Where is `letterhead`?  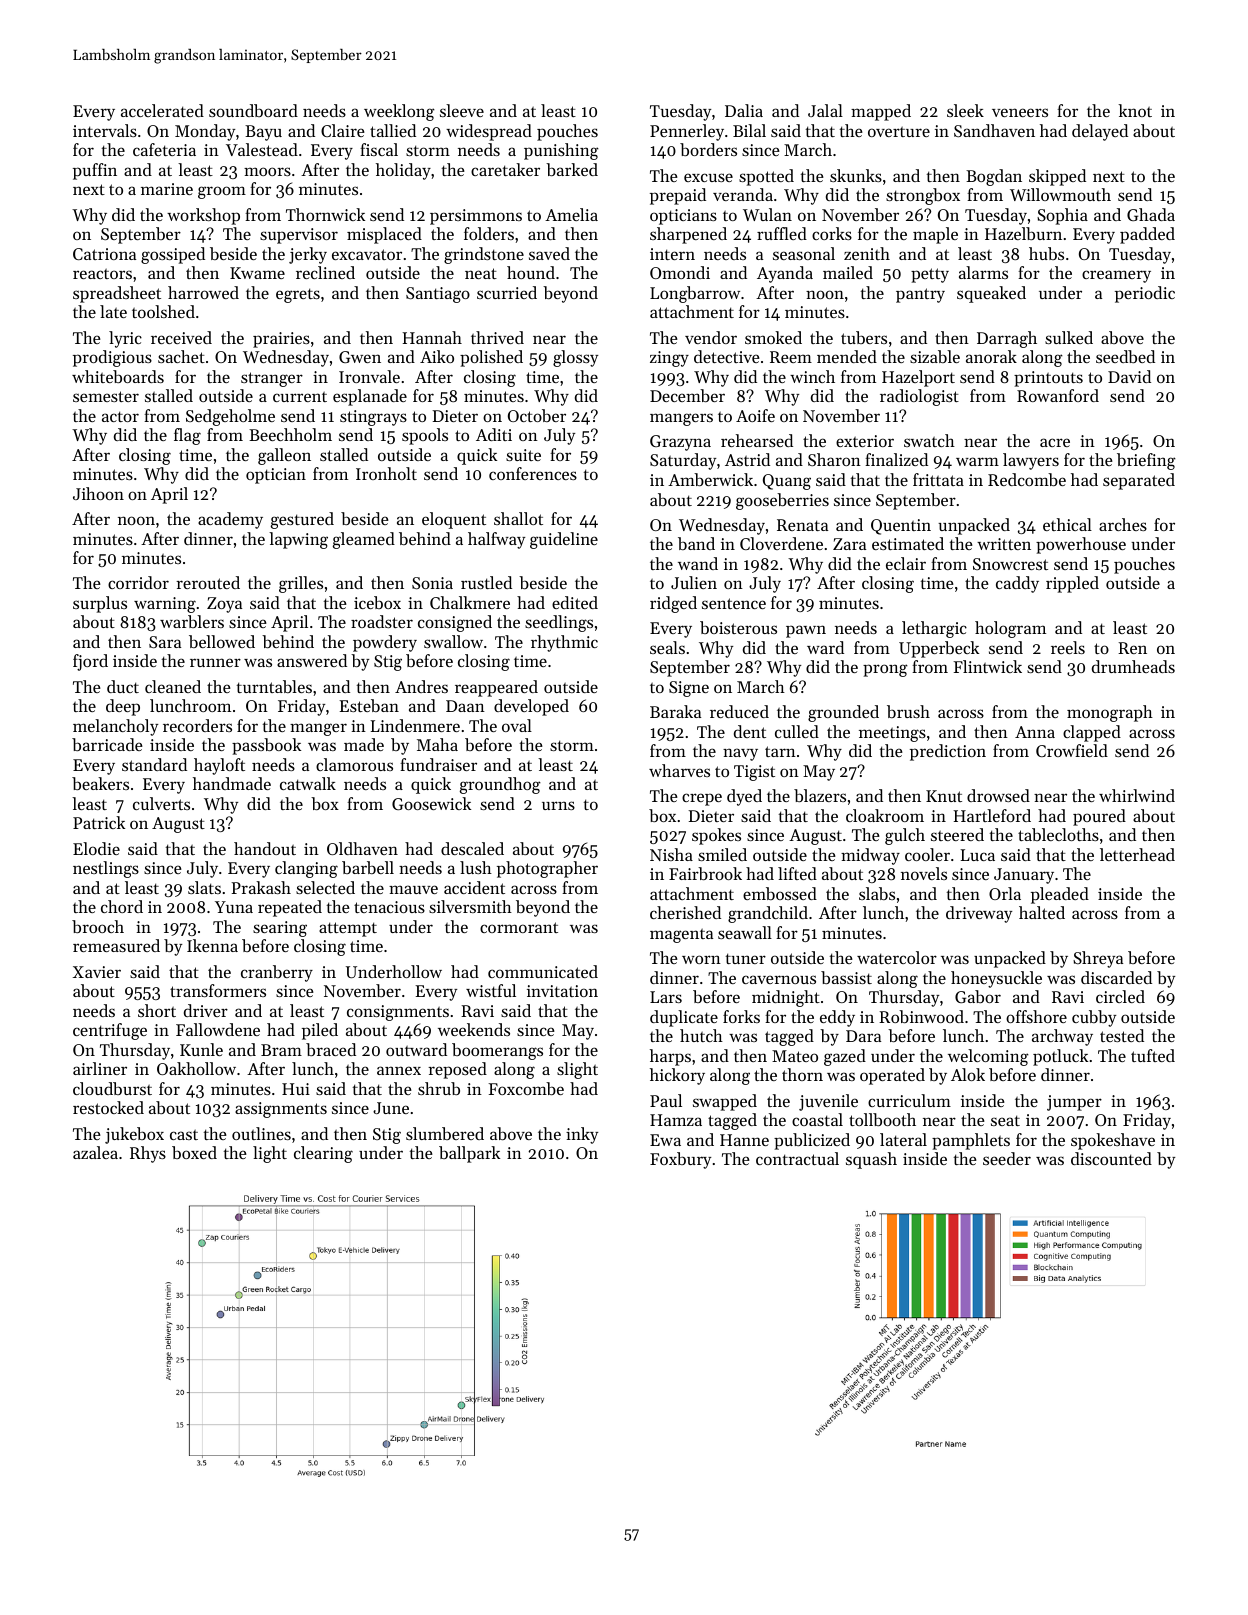 letterhead is located at coordinates (1137, 854).
